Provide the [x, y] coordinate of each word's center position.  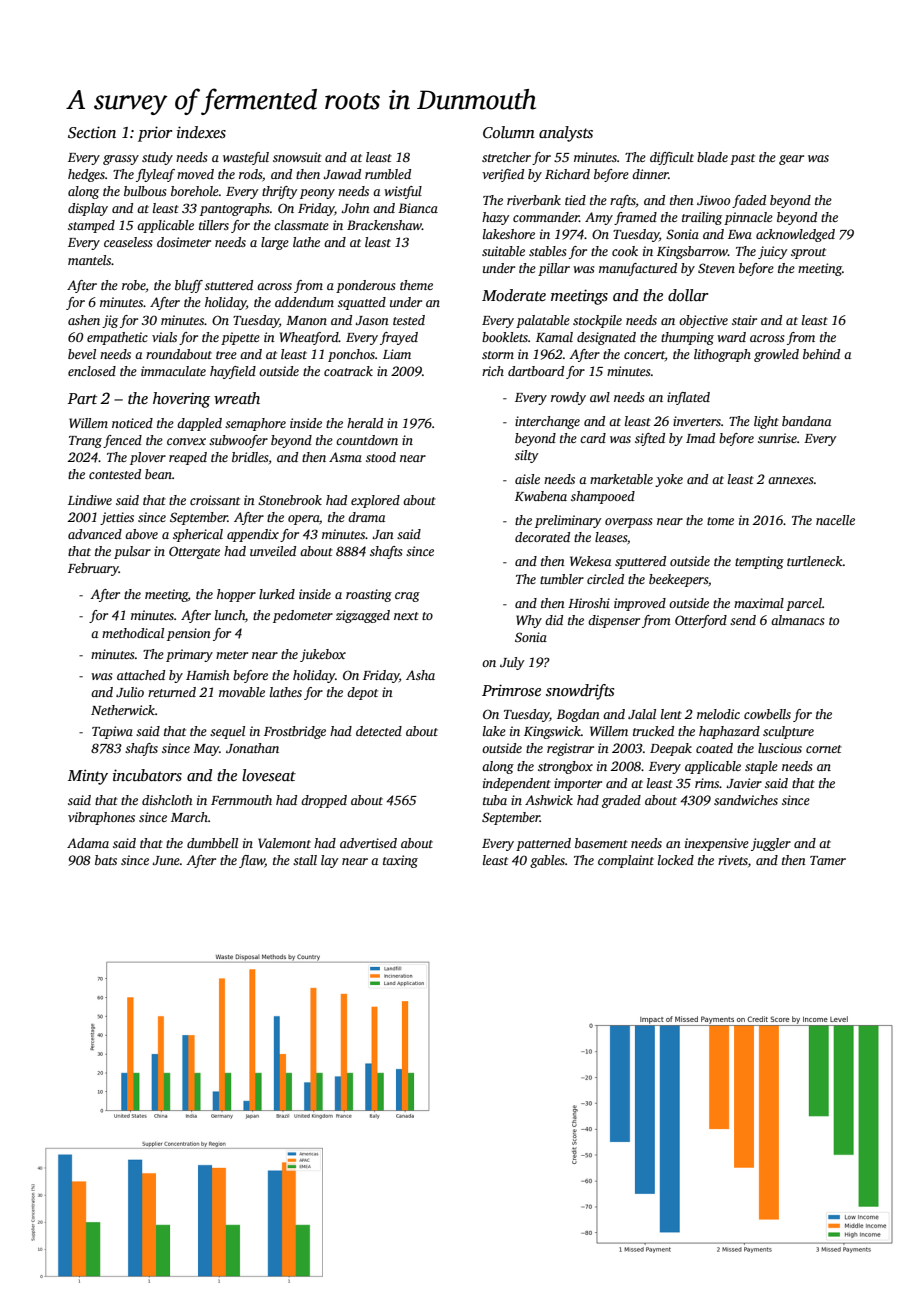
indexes [201, 132]
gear [791, 160]
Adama [88, 843]
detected [379, 731]
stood [381, 457]
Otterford [701, 621]
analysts [566, 134]
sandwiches [746, 800]
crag [407, 597]
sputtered [640, 562]
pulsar [132, 552]
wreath [237, 398]
